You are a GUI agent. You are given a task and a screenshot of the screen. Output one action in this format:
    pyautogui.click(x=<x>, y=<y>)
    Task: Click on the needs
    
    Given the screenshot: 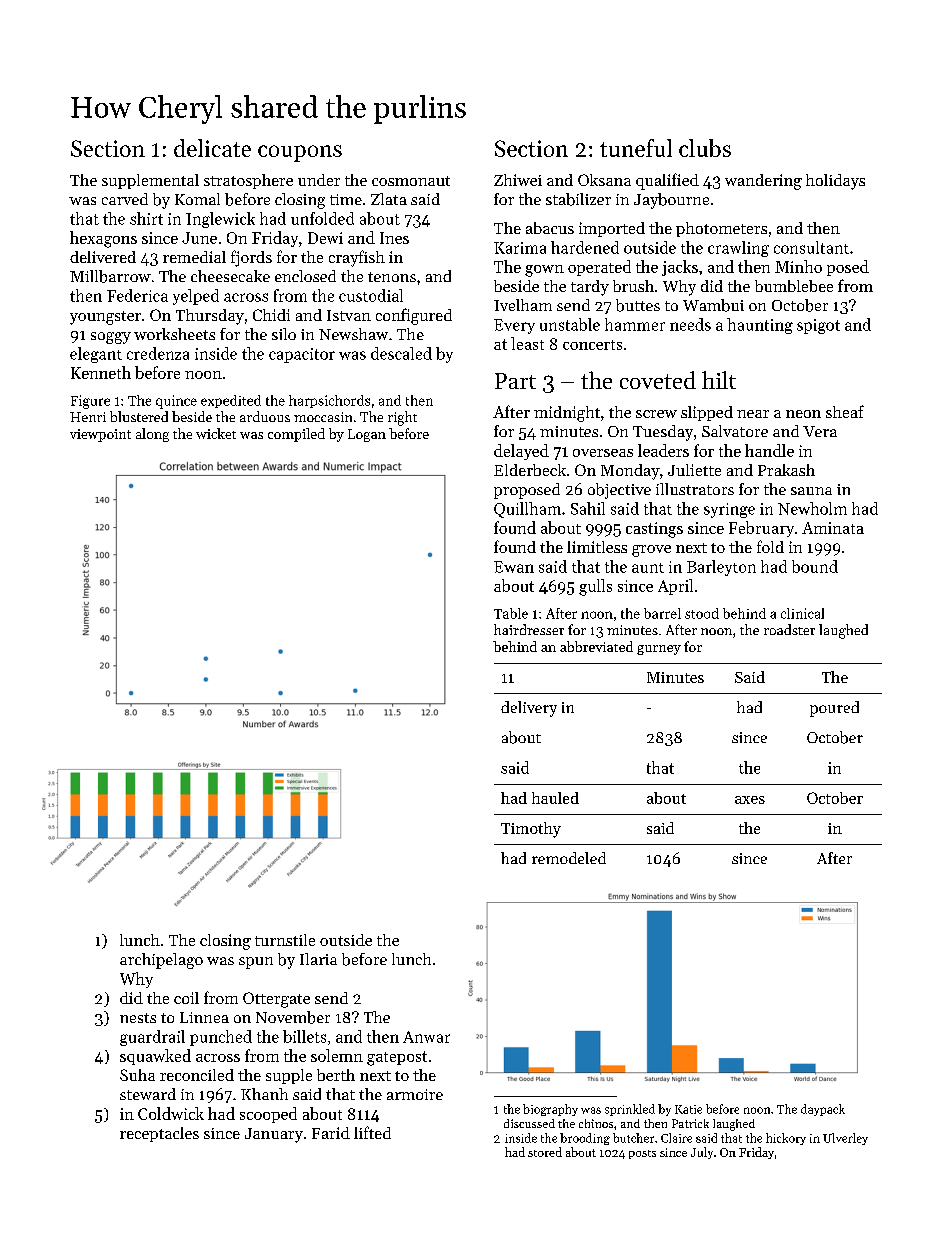 What is the action you would take?
    pyautogui.click(x=690, y=324)
